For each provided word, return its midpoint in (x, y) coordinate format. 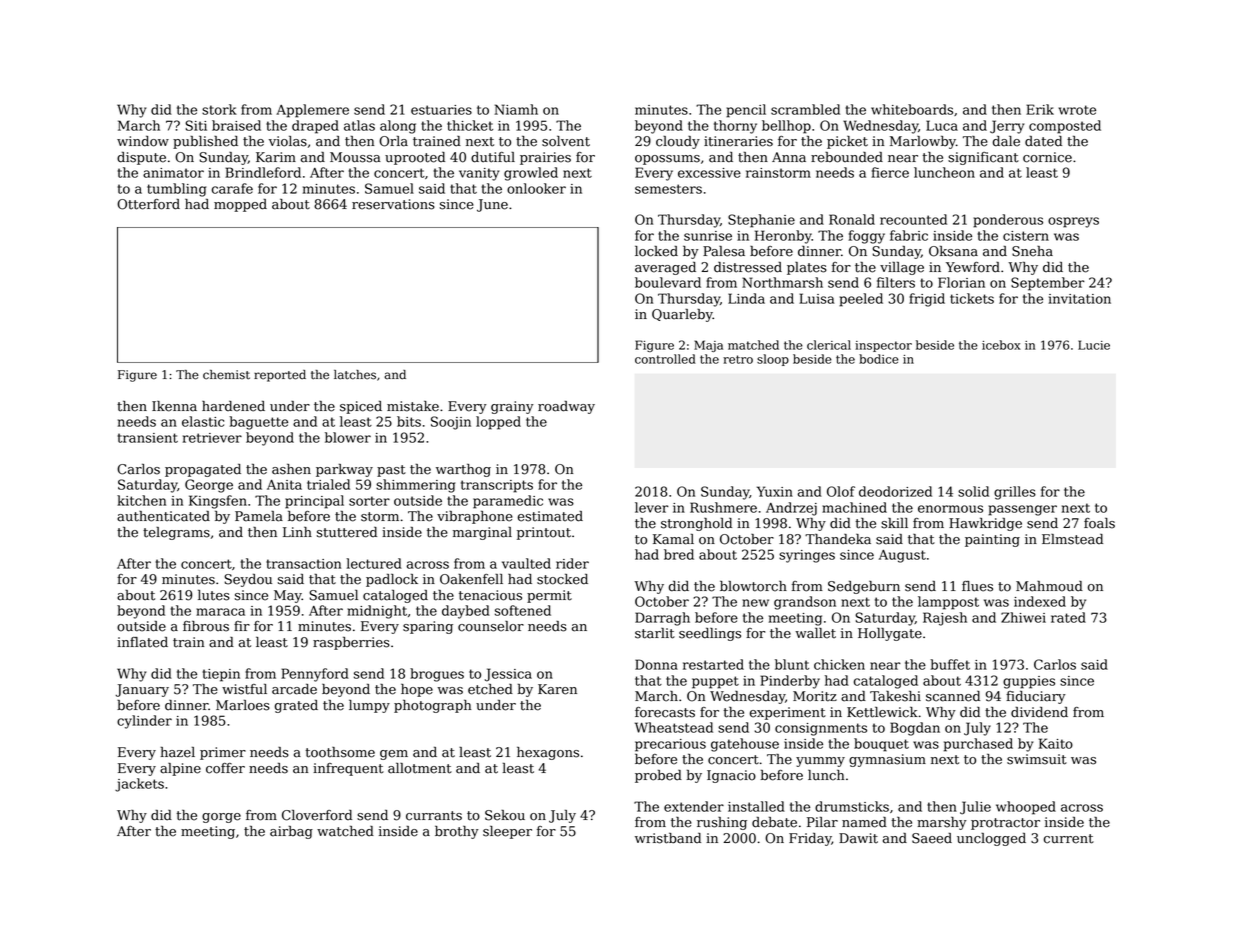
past (391, 471)
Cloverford (317, 815)
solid (973, 491)
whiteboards (912, 109)
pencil (746, 111)
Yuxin (775, 491)
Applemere (312, 111)
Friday (810, 839)
